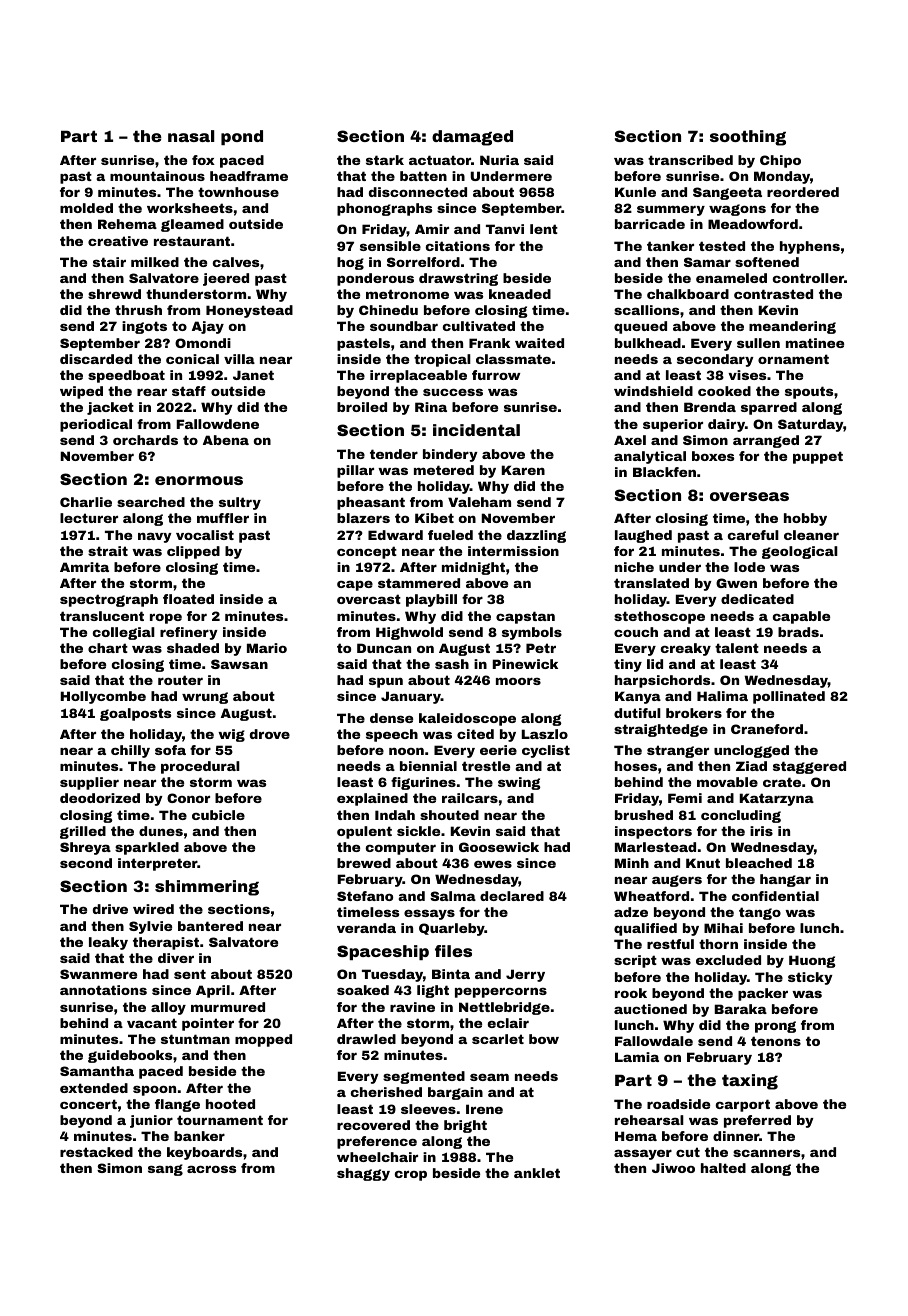 This screenshot has width=908, height=1316. I want to click on Swanmere, so click(98, 974).
